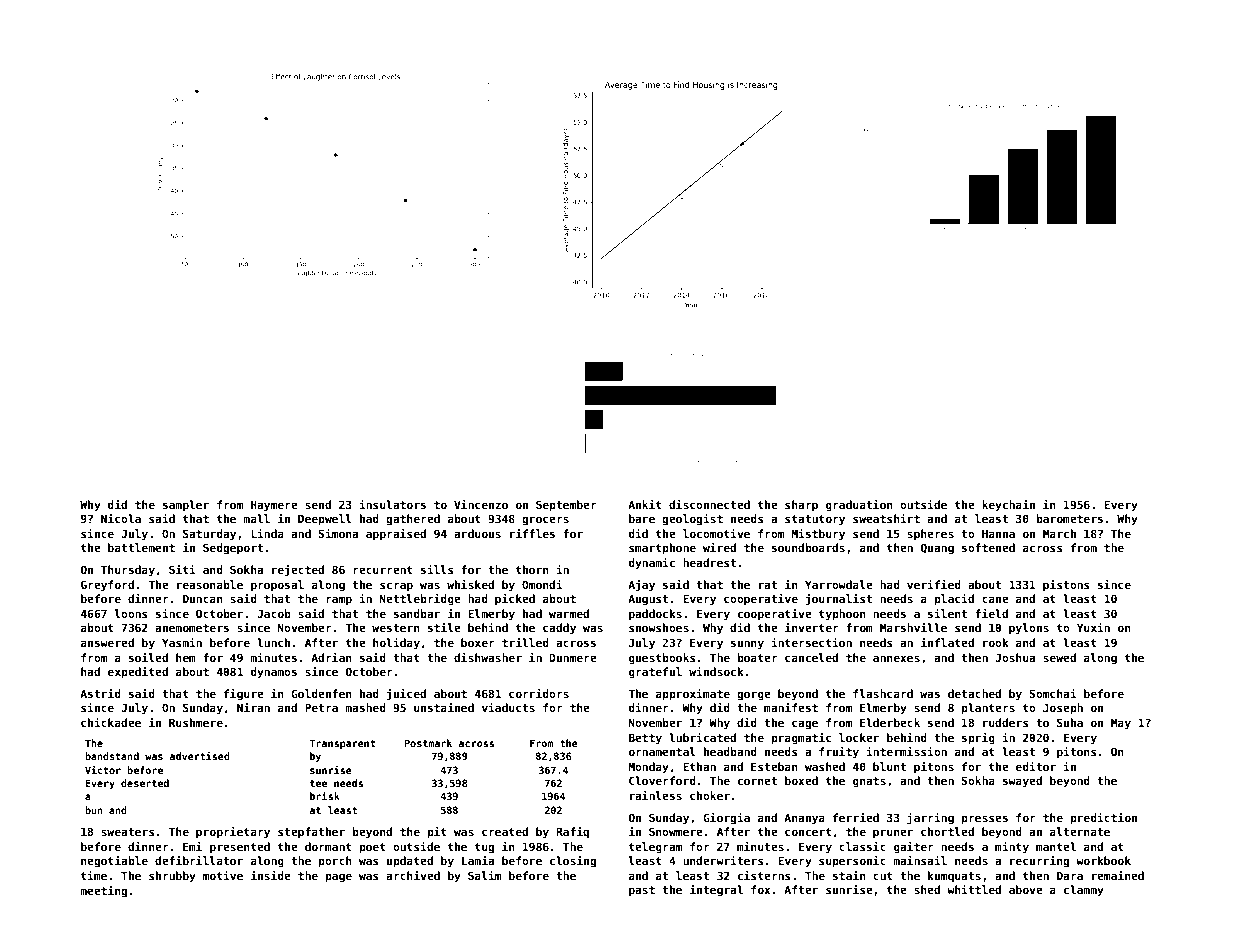 This screenshot has height=952, width=1233. Describe the element at coordinates (481, 504) in the screenshot. I see `Vincenzo` at that location.
